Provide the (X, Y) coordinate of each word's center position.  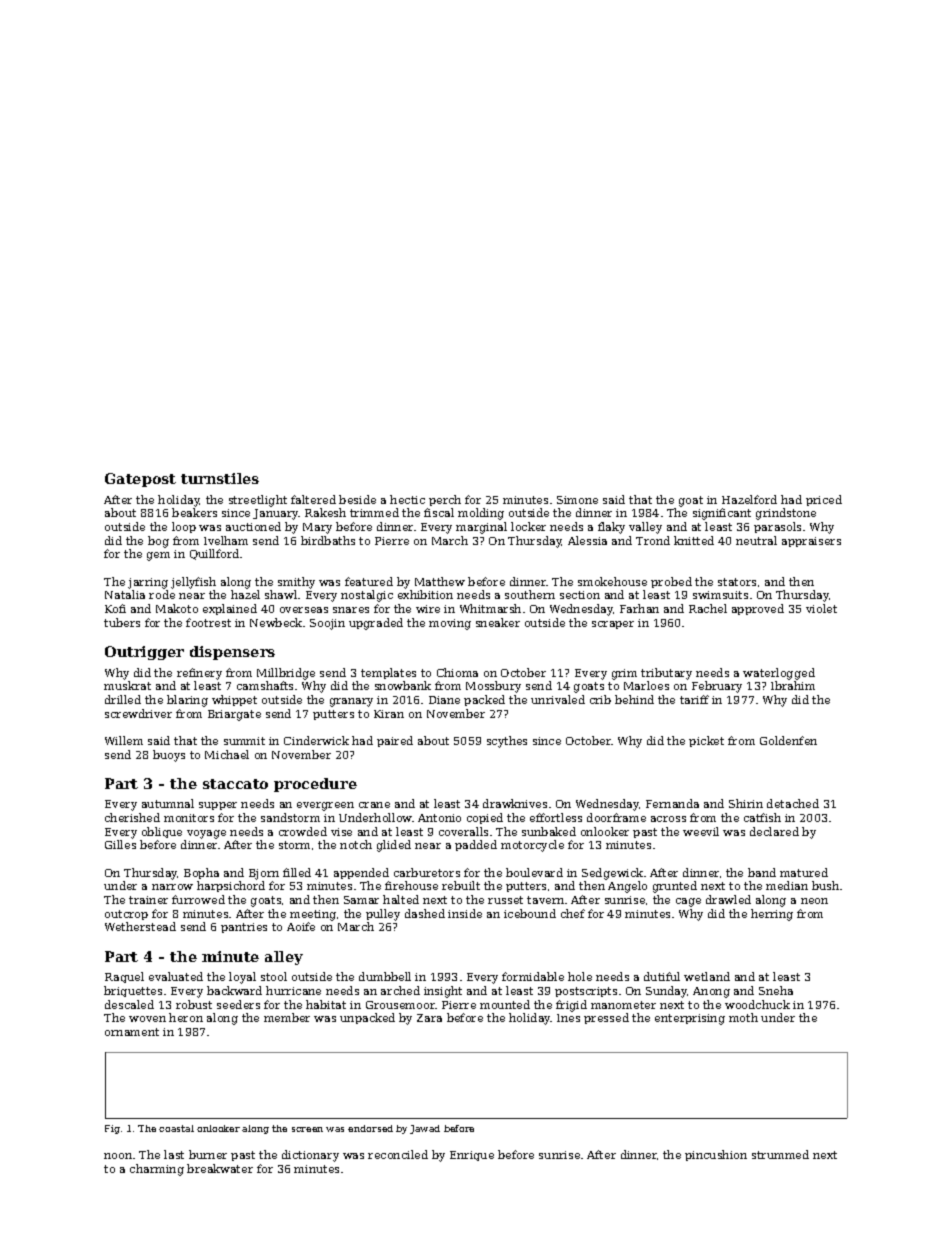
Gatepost (140, 480)
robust (194, 1004)
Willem (124, 740)
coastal (176, 1128)
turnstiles (220, 478)
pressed (606, 1018)
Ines (568, 1018)
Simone (577, 500)
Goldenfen (788, 740)
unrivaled (558, 699)
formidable (533, 976)
